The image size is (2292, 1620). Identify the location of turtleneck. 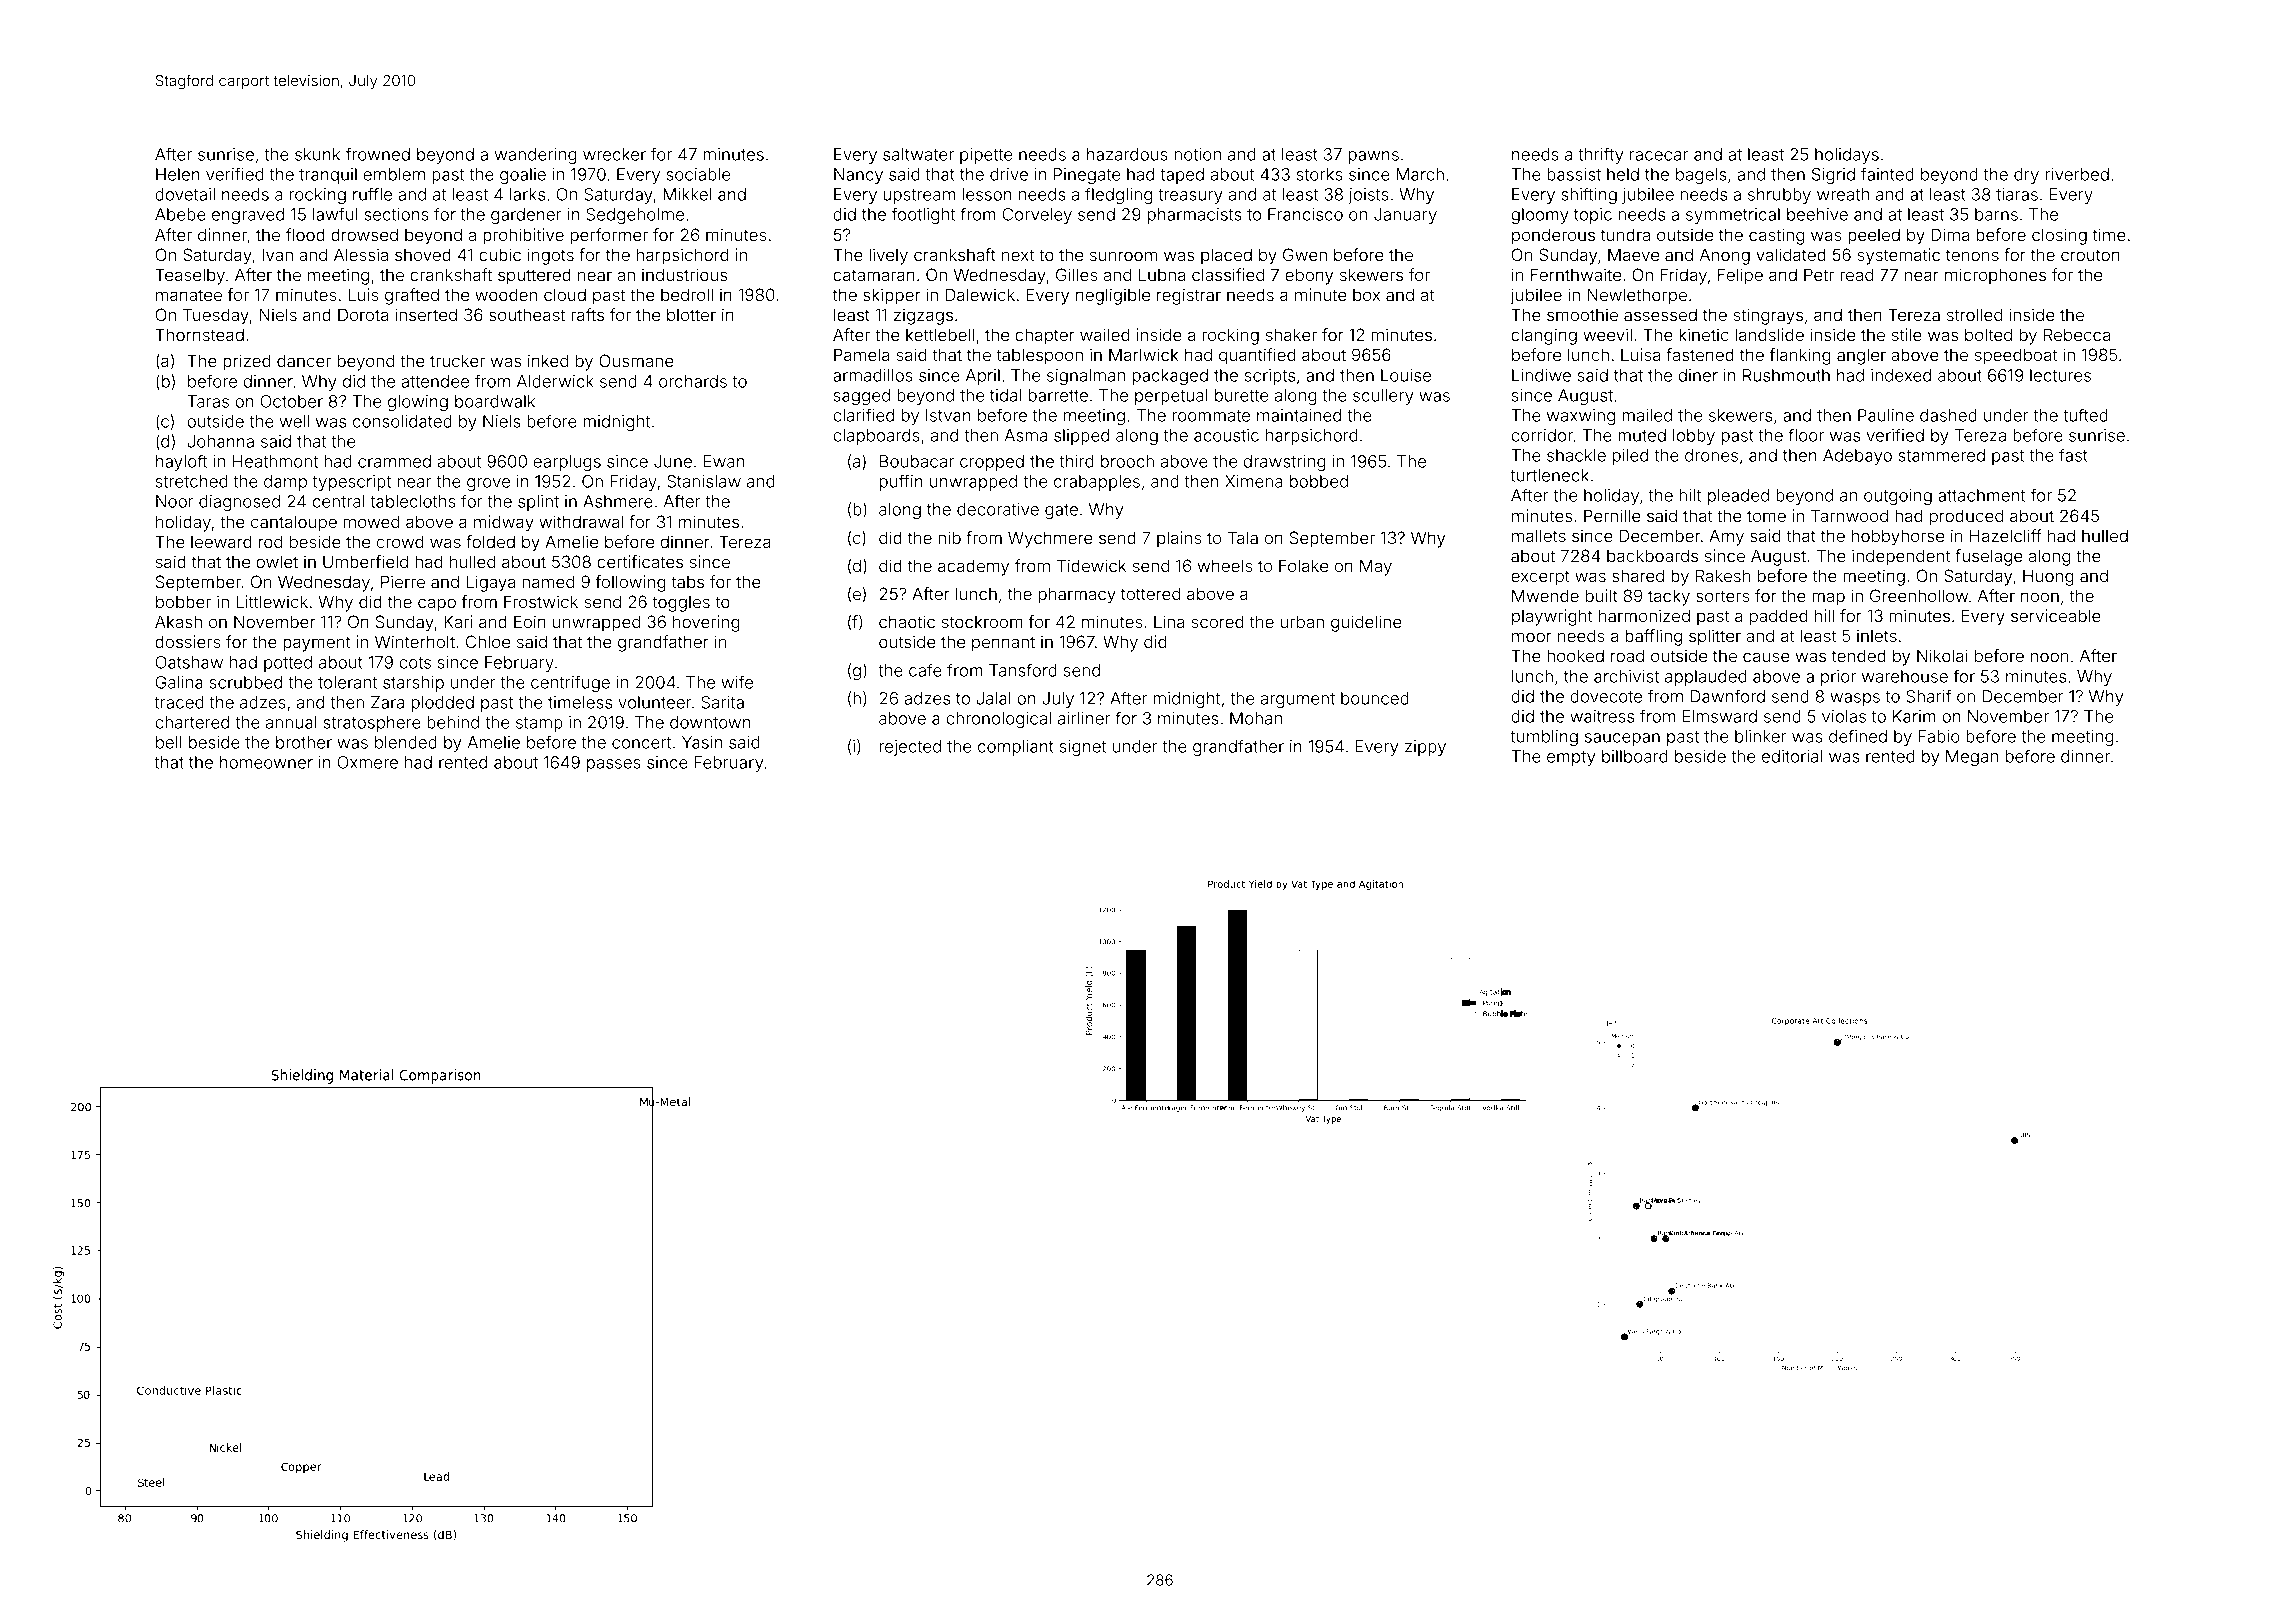
(1550, 475).
